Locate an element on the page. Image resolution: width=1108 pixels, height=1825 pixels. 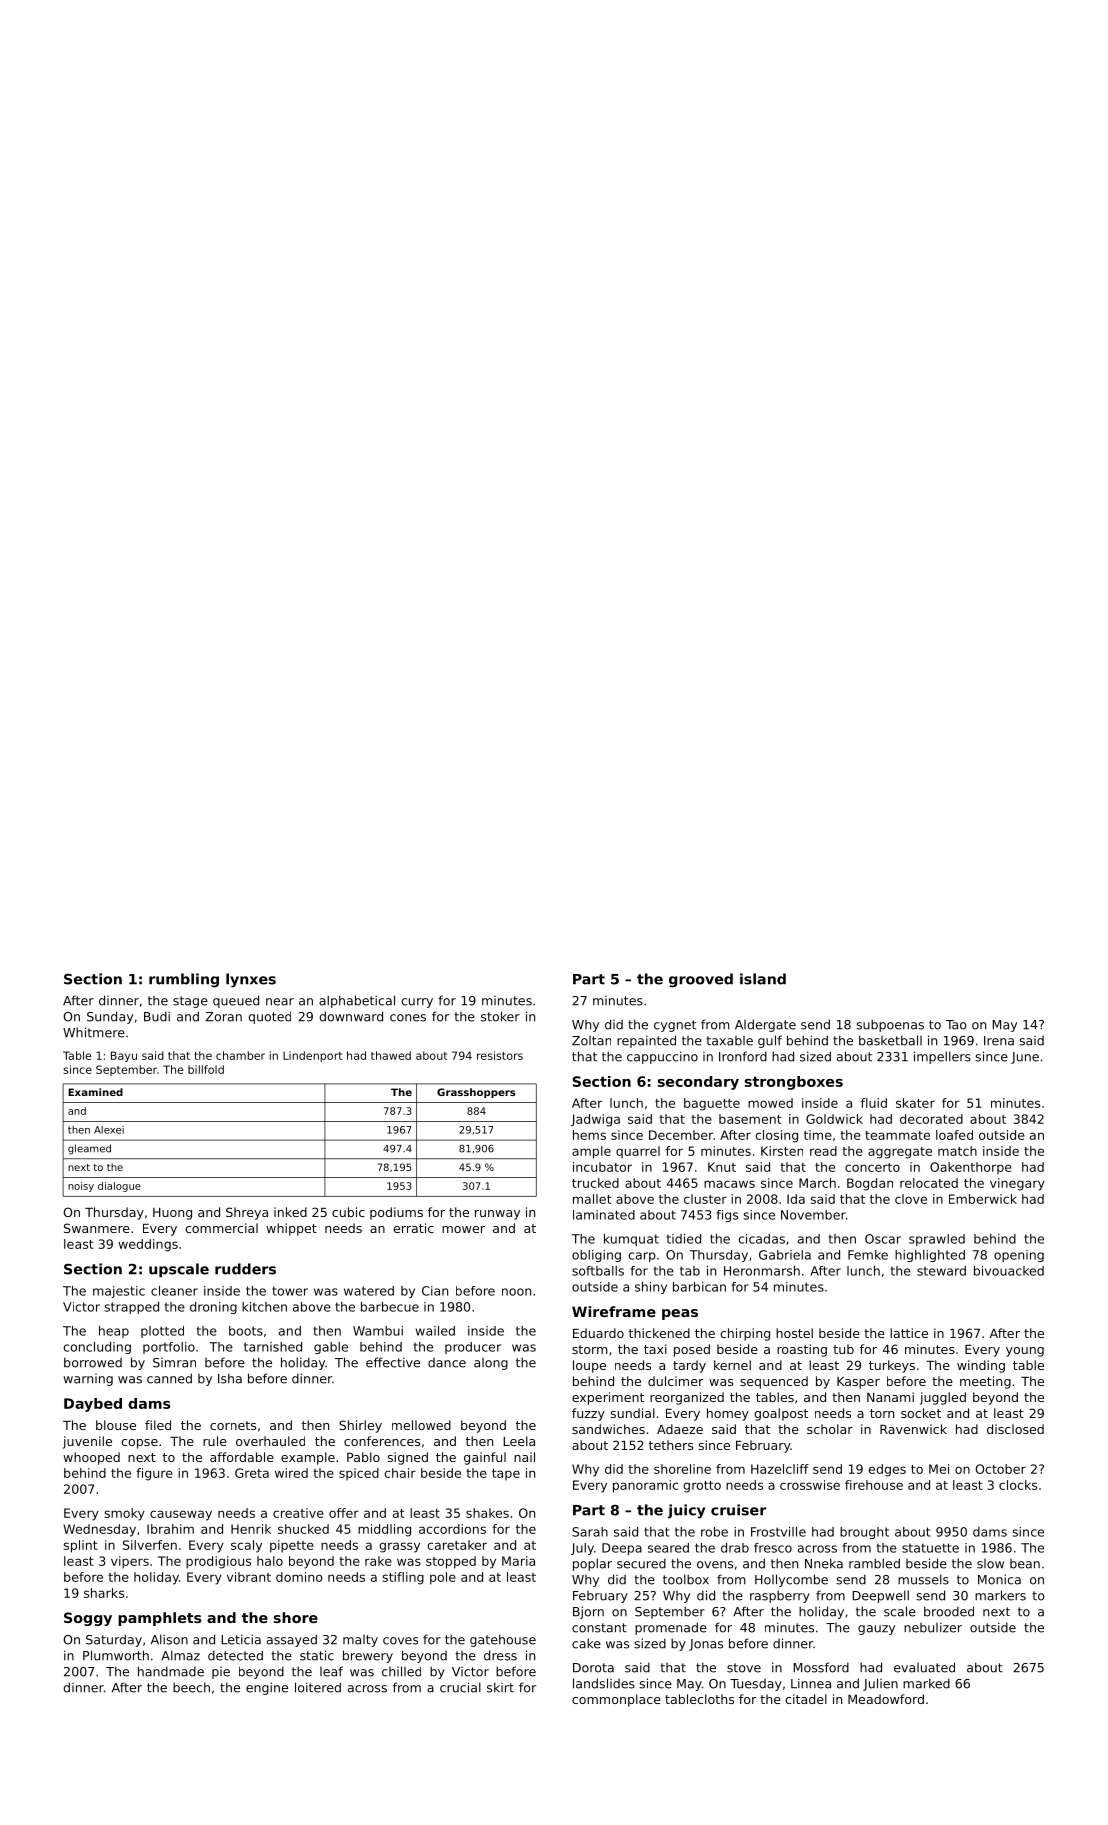
cornets is located at coordinates (233, 1425).
